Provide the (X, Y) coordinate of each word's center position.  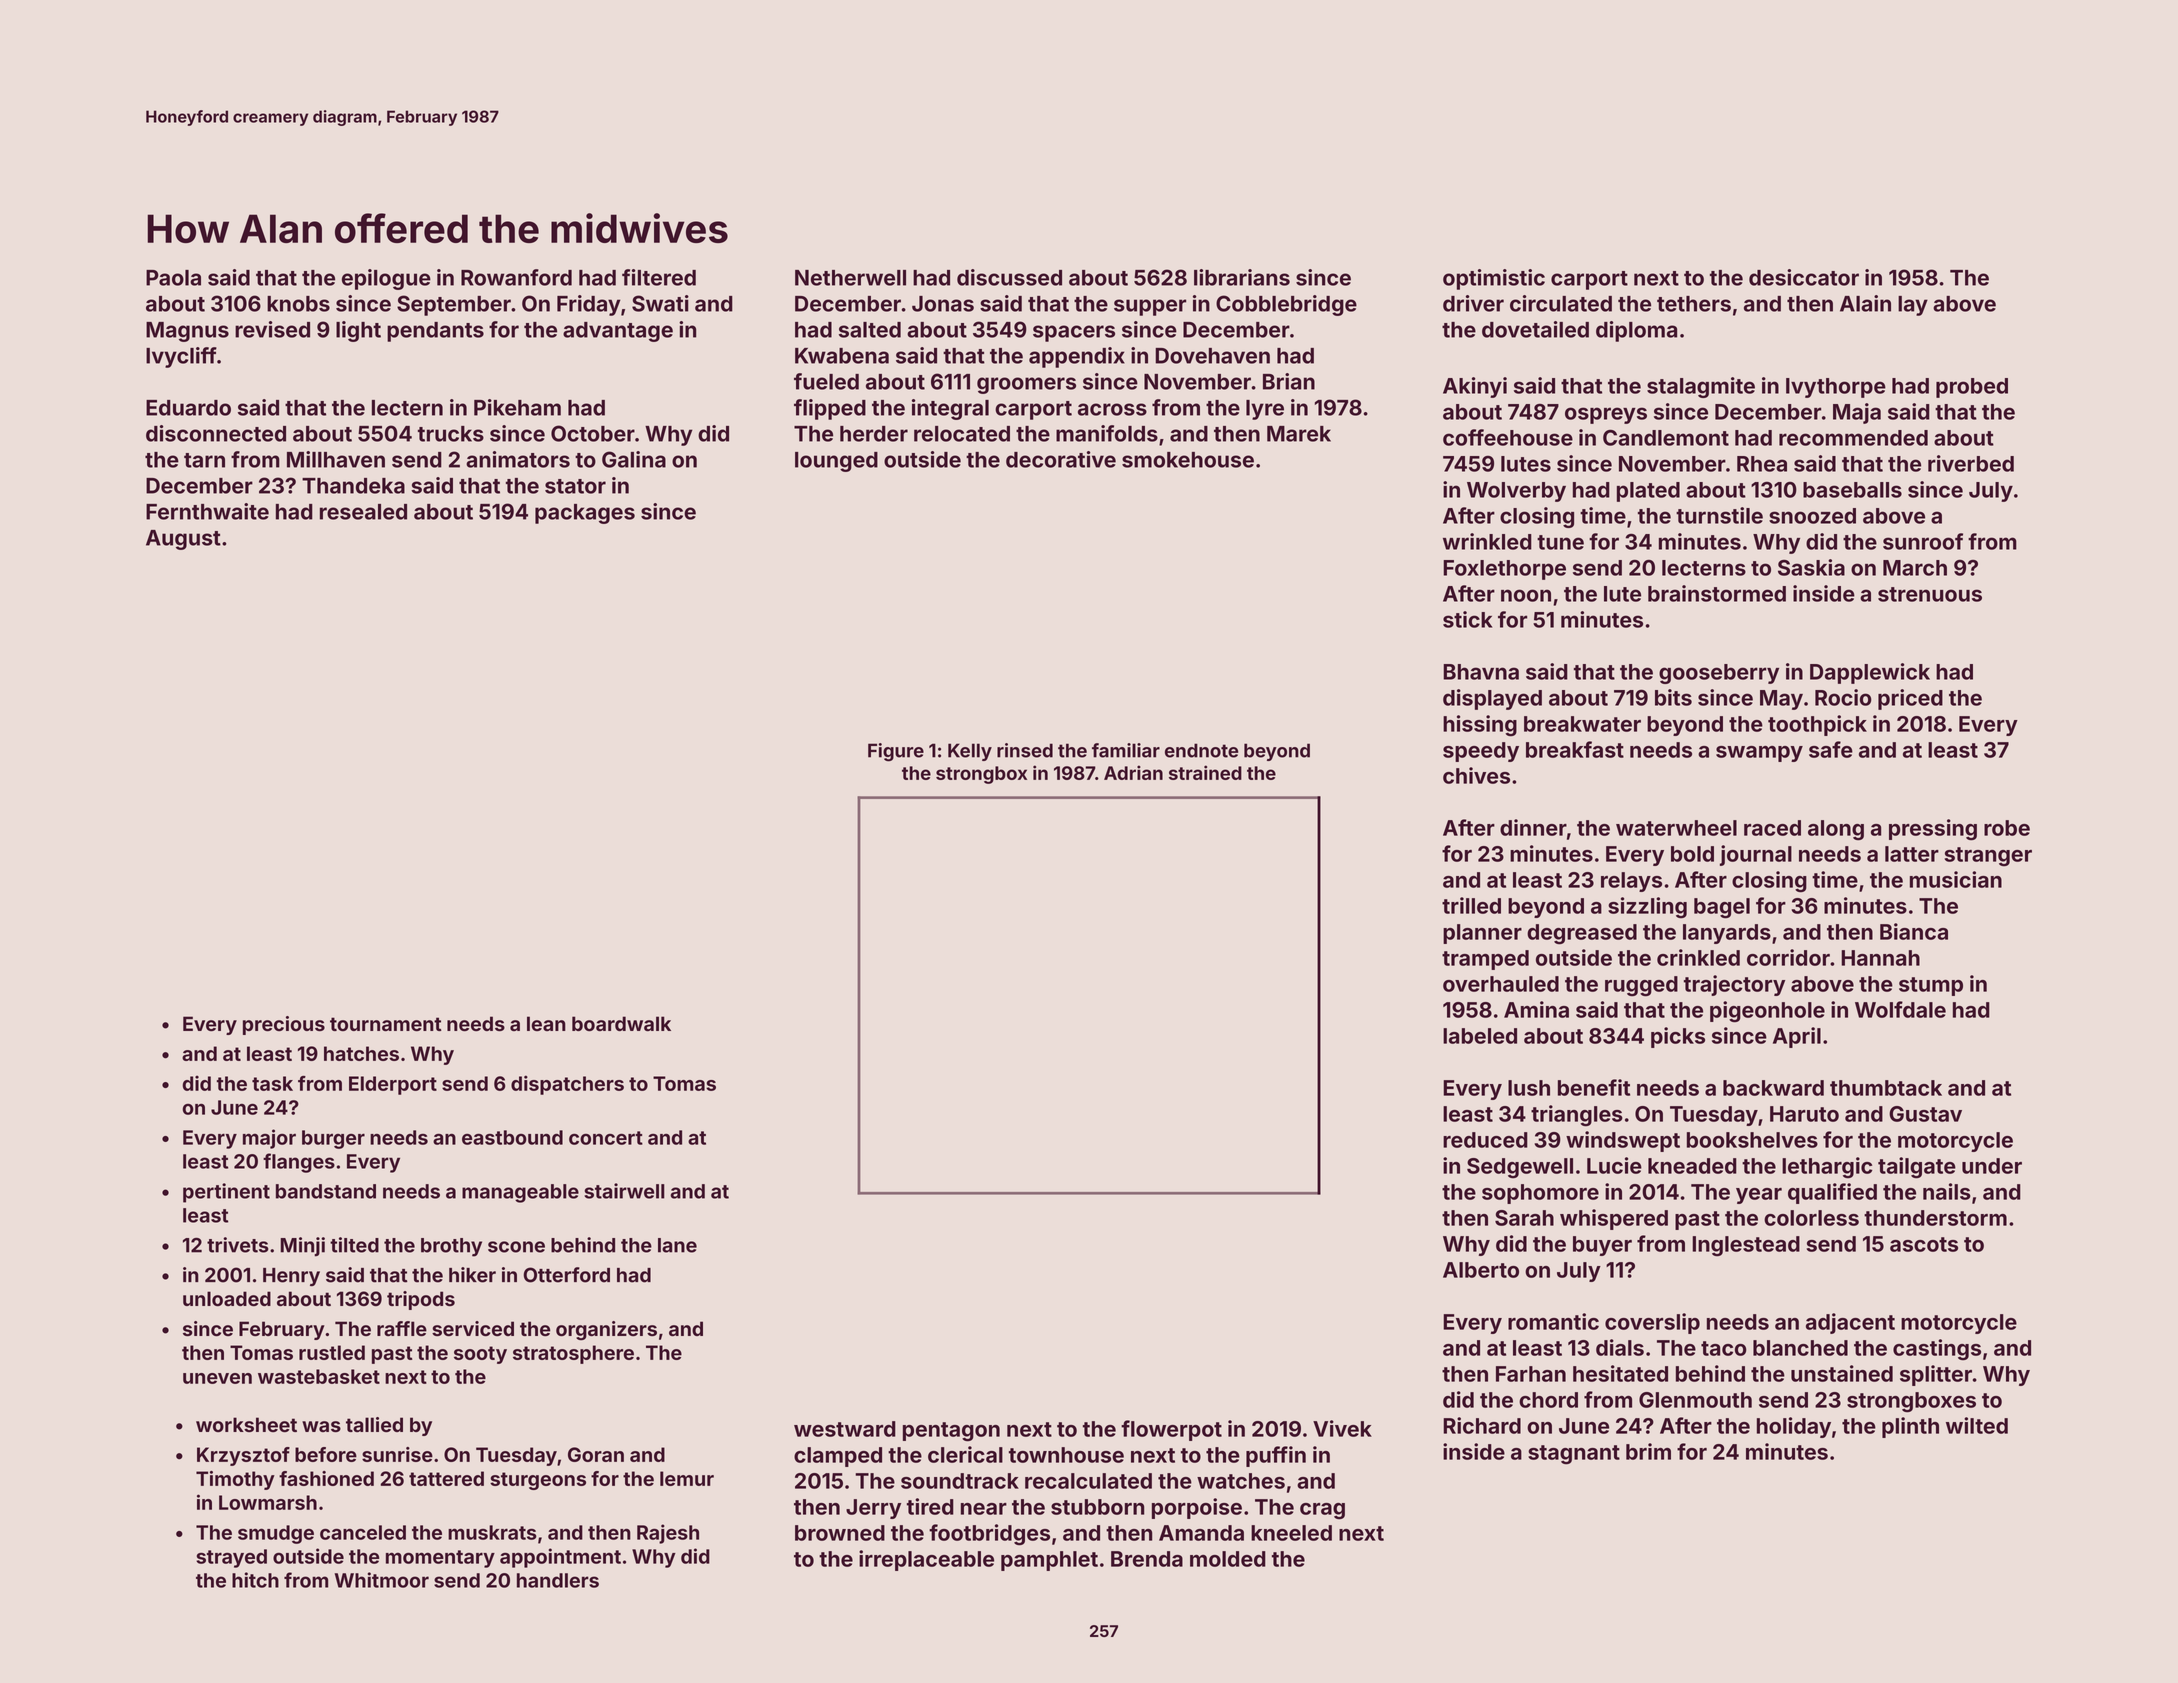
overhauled (1501, 984)
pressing (1933, 830)
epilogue (386, 279)
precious (284, 1025)
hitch (255, 1580)
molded (1228, 1559)
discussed (1009, 277)
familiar (1126, 750)
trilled (1471, 905)
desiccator (1804, 277)
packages (585, 514)
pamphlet (1049, 1561)
